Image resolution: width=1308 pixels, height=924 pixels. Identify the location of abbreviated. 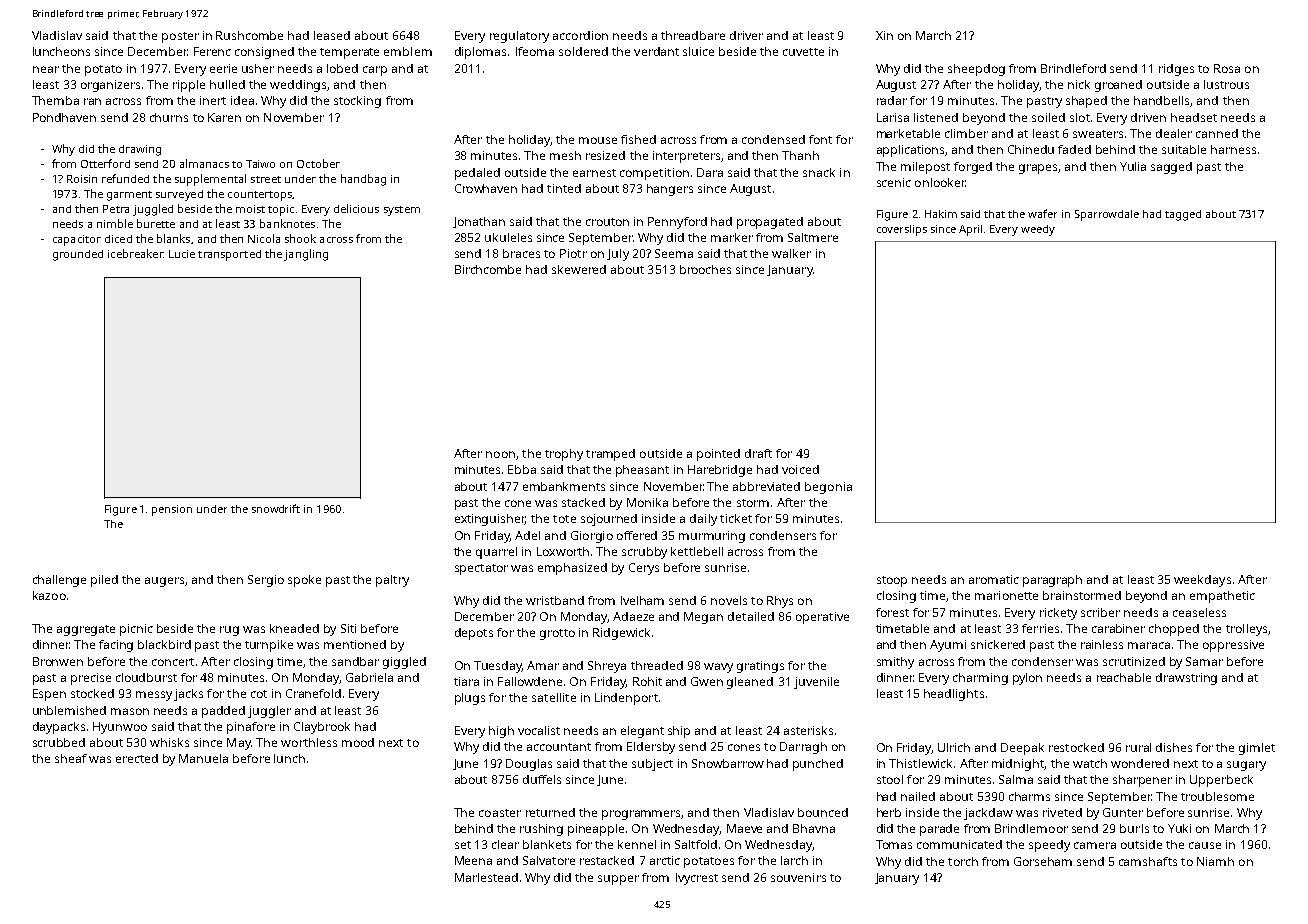
(766, 486).
